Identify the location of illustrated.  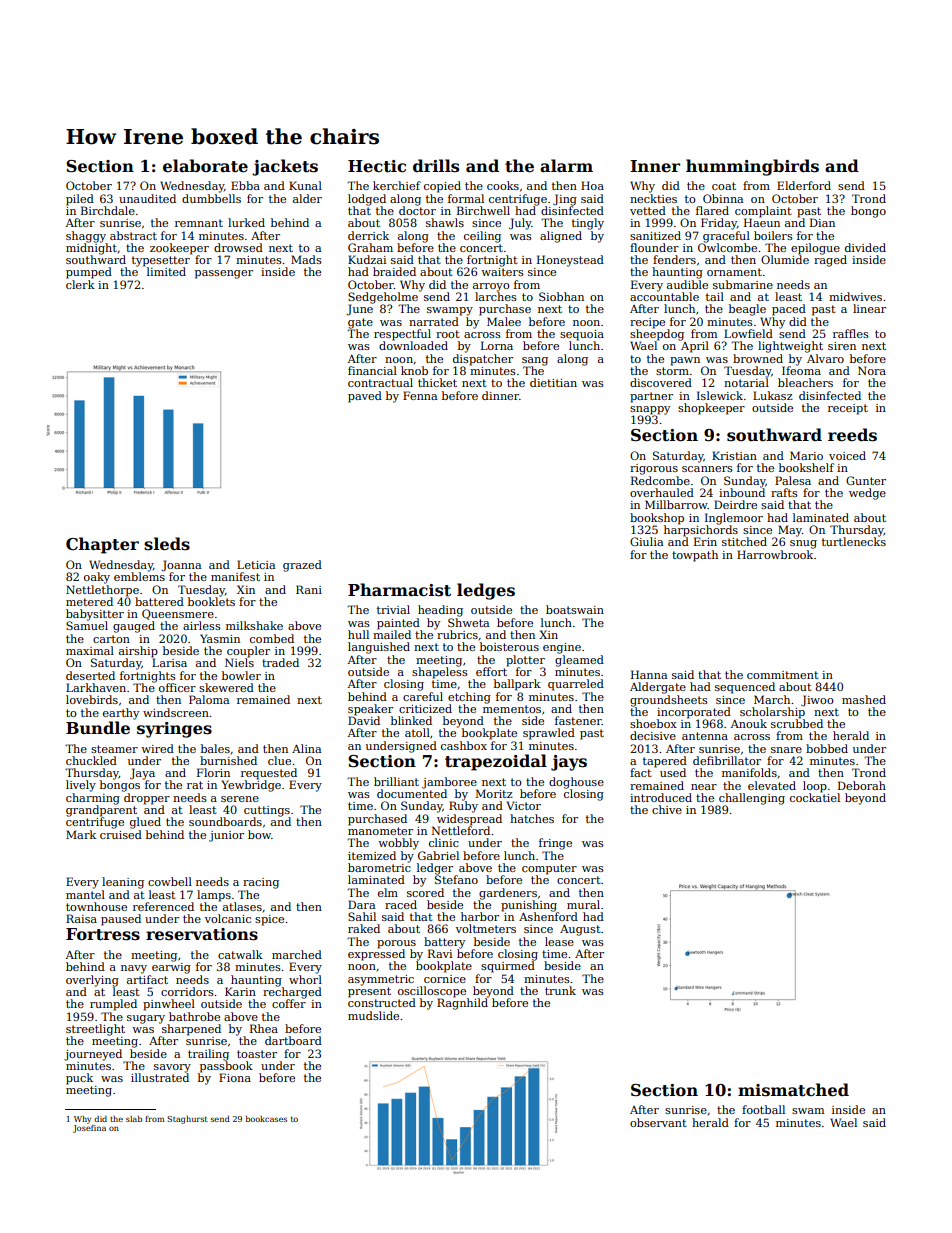
(160, 1077).
